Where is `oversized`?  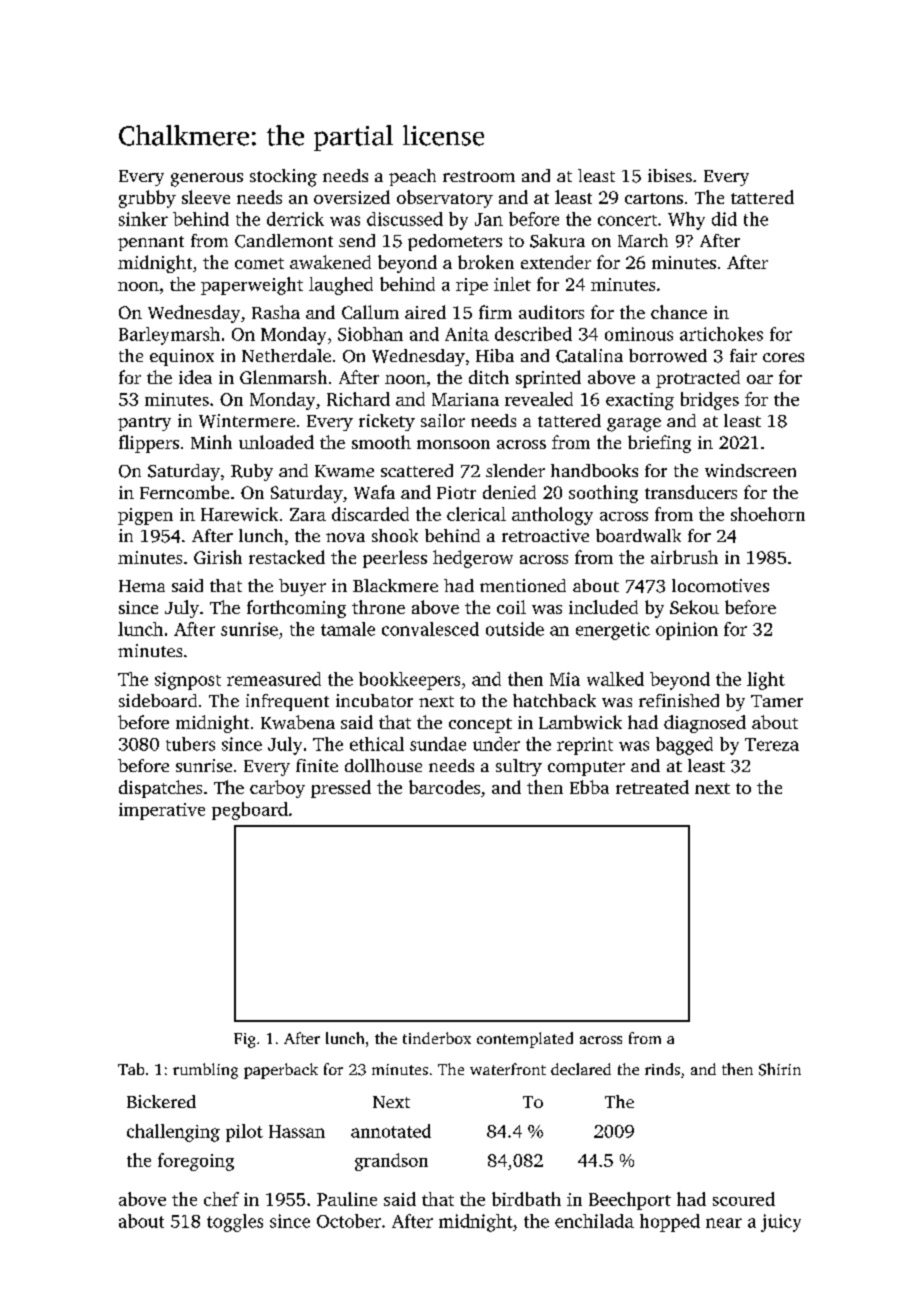 oversized is located at coordinates (352, 197).
